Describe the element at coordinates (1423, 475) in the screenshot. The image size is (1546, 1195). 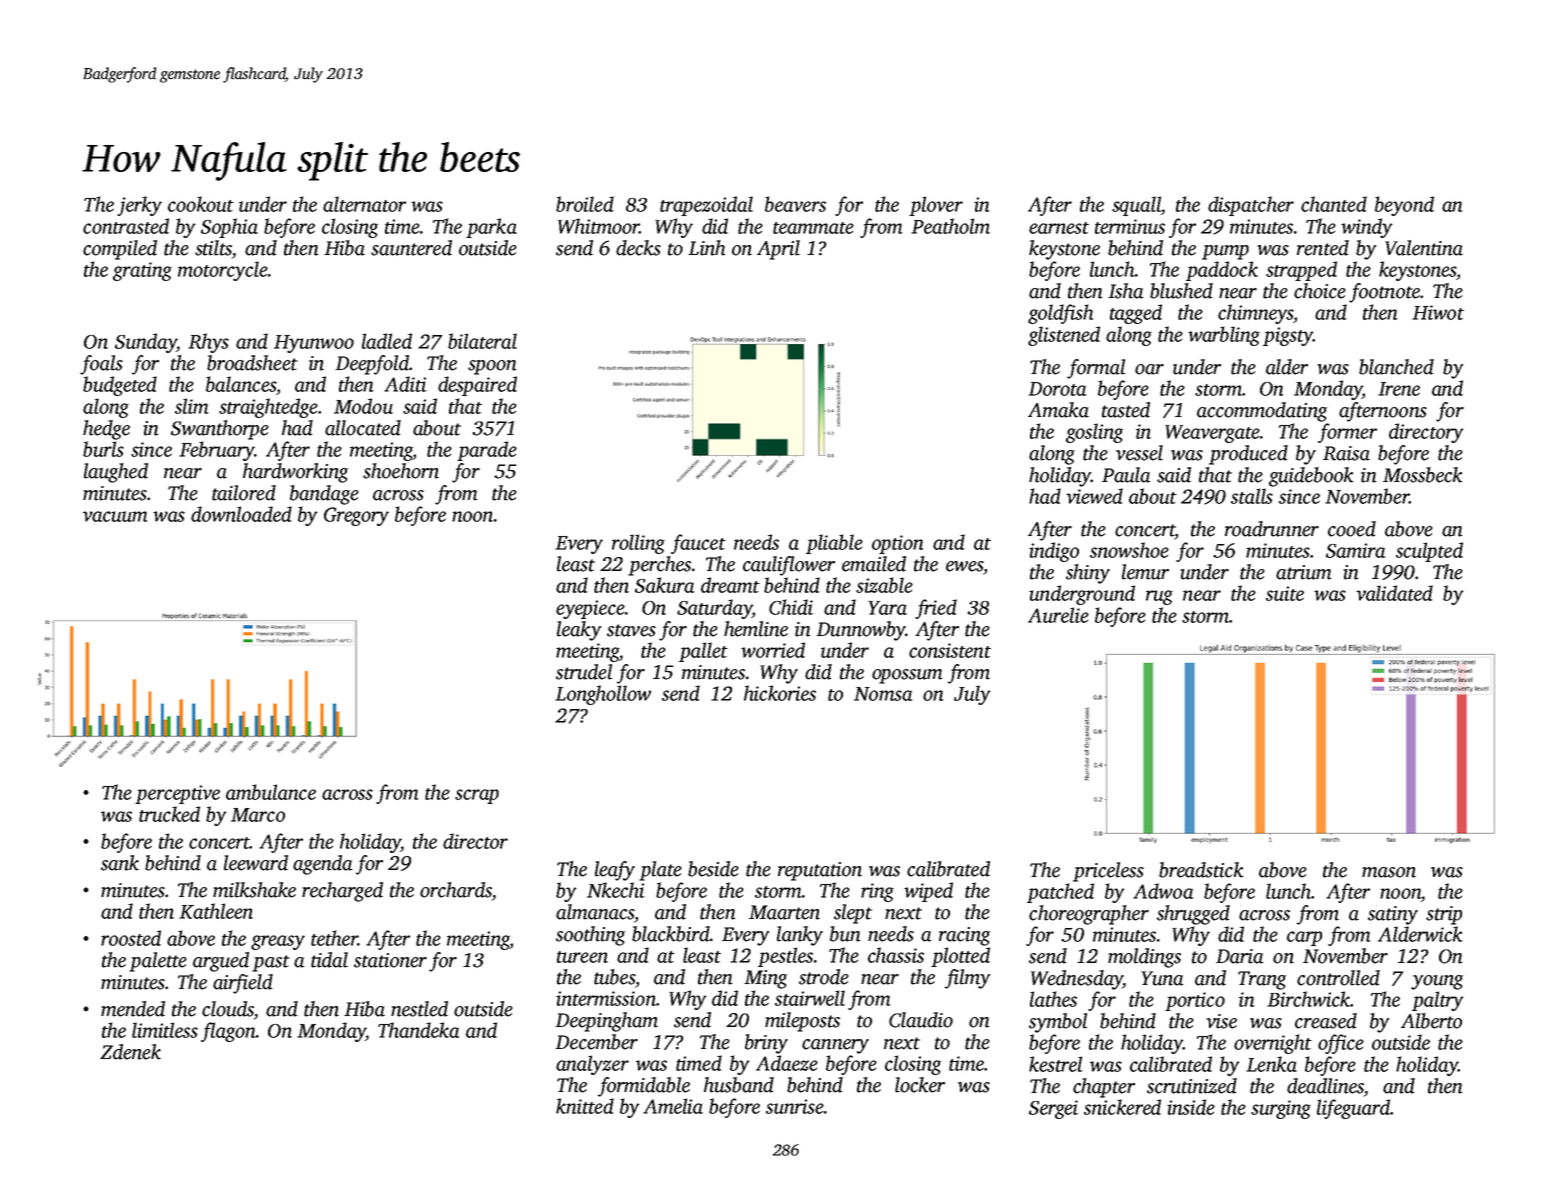
I see `Mossbeck` at that location.
